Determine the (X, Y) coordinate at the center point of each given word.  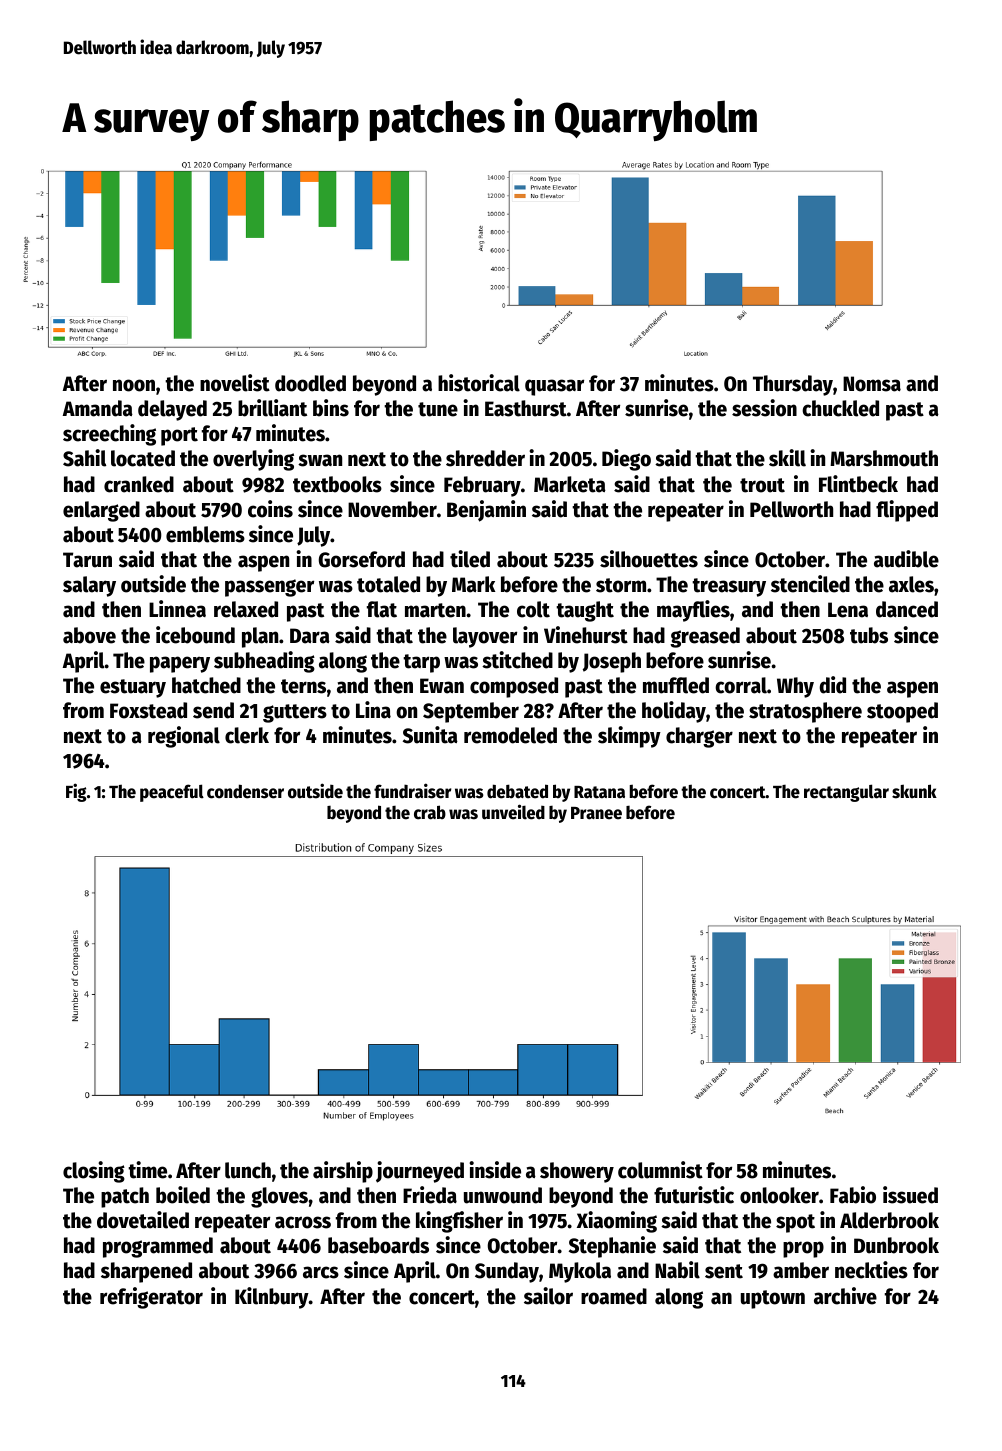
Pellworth (791, 509)
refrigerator (151, 1298)
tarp (421, 663)
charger (699, 737)
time (147, 1170)
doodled (310, 383)
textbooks (337, 484)
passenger (269, 588)
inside (495, 1170)
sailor (548, 1296)
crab (430, 812)
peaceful (172, 793)
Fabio (853, 1195)
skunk (914, 791)
